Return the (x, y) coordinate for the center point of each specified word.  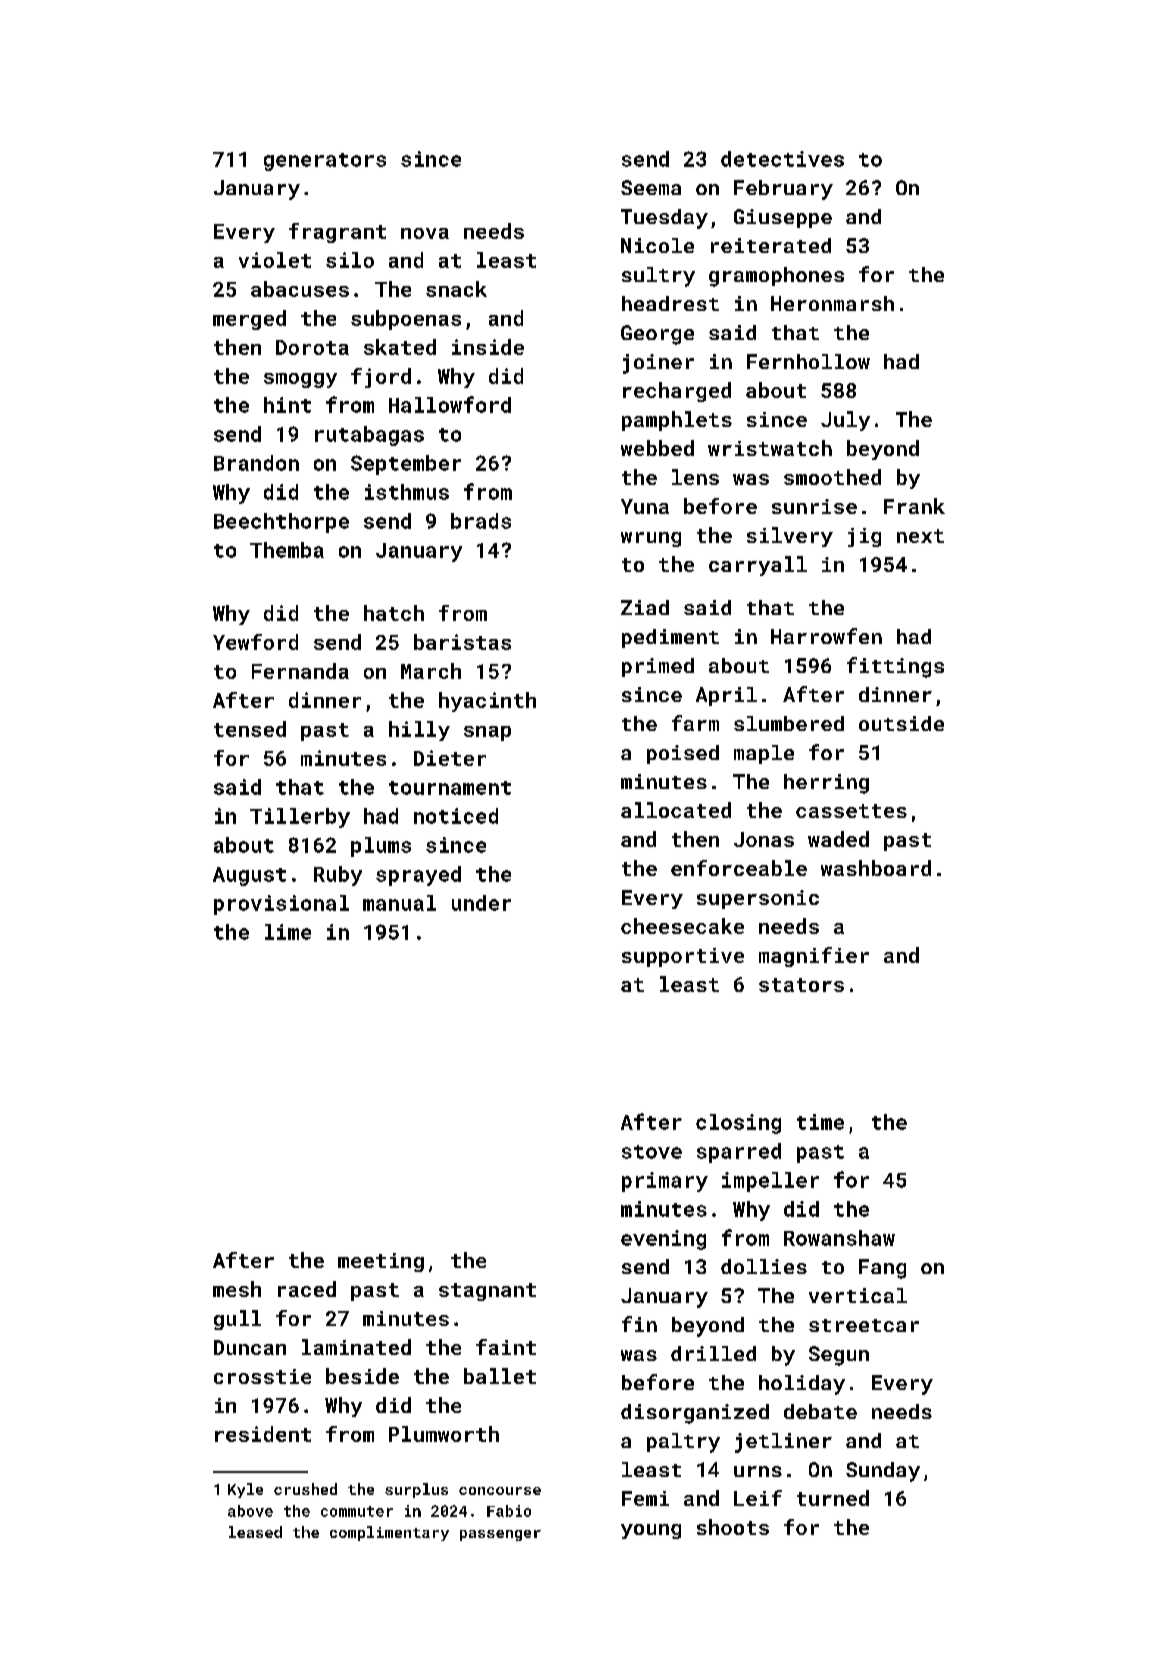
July (845, 421)
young (651, 1531)
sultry (658, 277)
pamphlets (677, 421)
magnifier (814, 957)
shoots (733, 1527)
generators (325, 162)
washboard (876, 868)
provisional (281, 905)
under (481, 903)
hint (287, 405)
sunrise (814, 506)
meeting (381, 1262)
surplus (416, 1490)
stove (652, 1152)
